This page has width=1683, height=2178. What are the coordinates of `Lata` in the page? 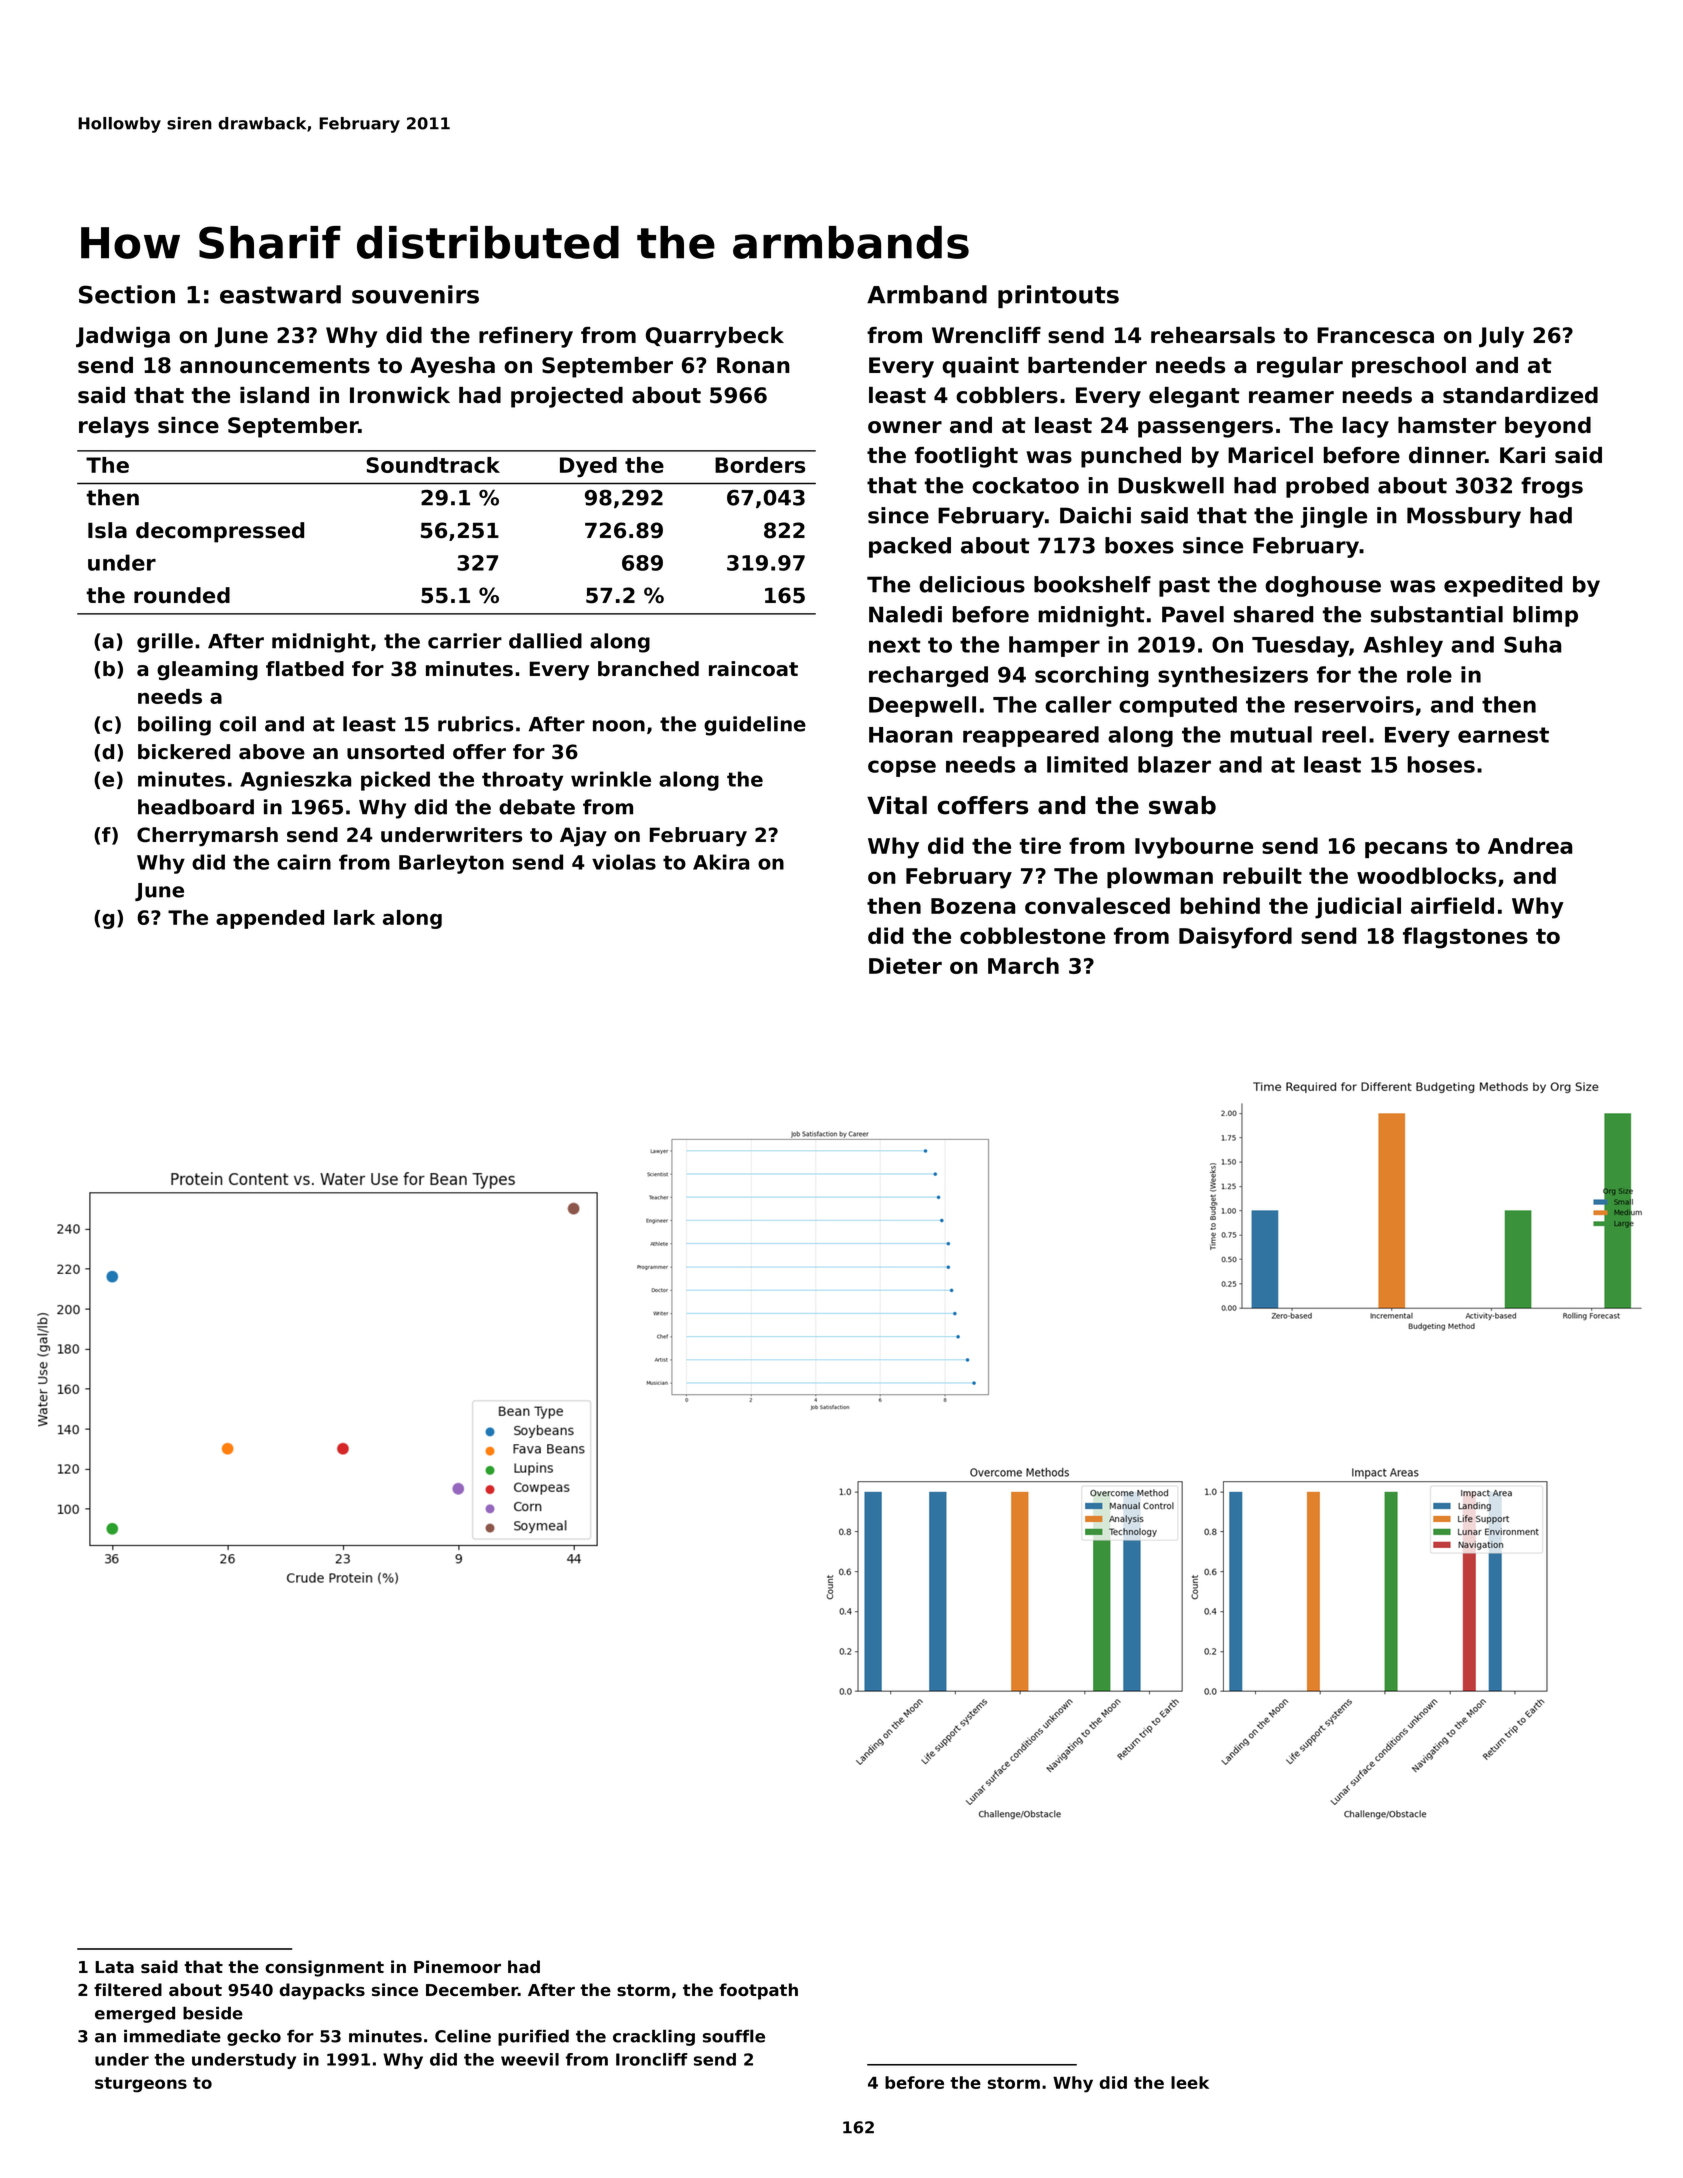 It's located at (114, 1967).
